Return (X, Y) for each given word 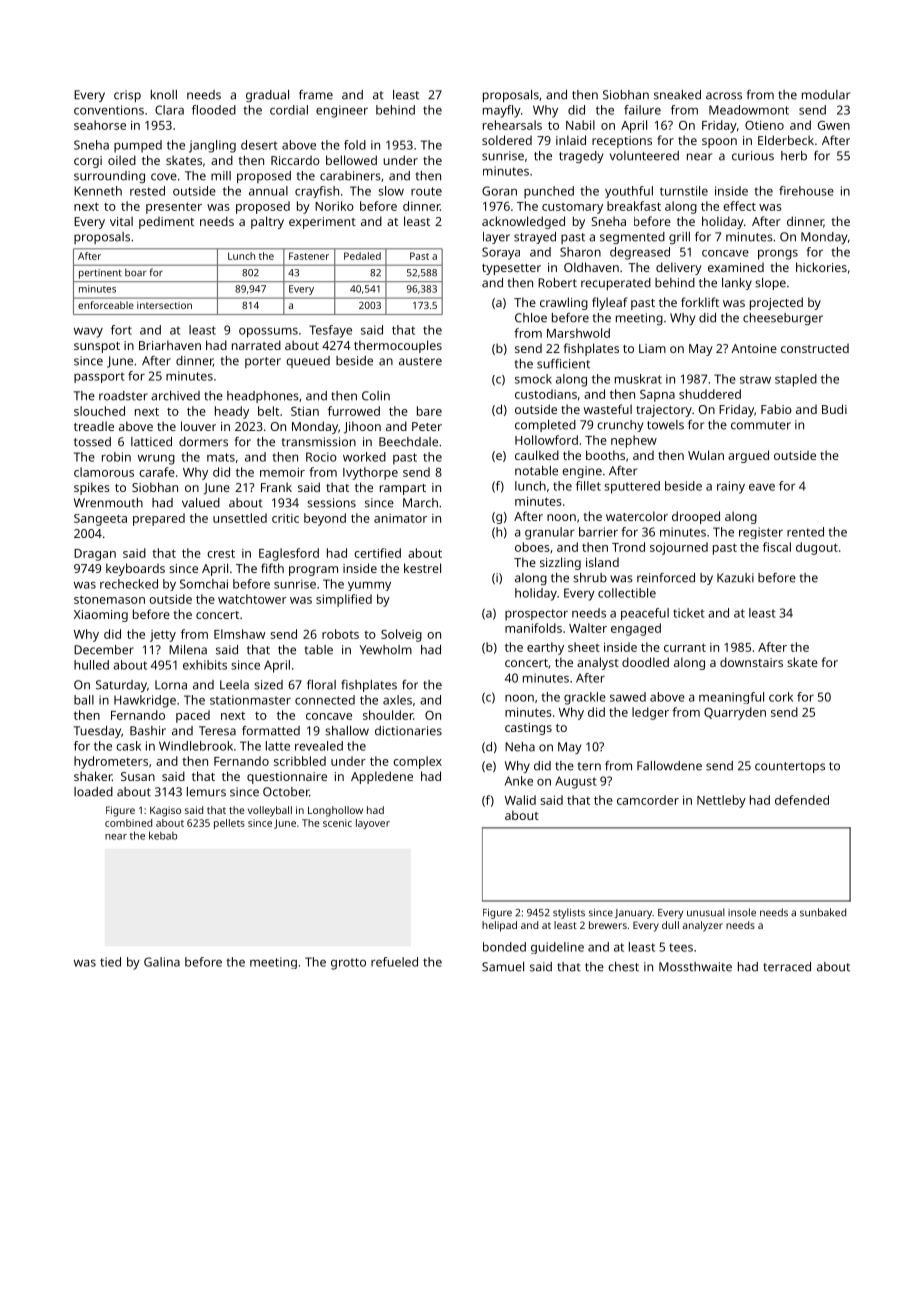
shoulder (388, 715)
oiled (122, 160)
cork (781, 697)
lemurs (206, 792)
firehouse (806, 191)
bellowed (351, 160)
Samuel (503, 967)
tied (110, 962)
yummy (369, 586)
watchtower (252, 599)
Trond (628, 547)
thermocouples (398, 346)
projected (776, 303)
